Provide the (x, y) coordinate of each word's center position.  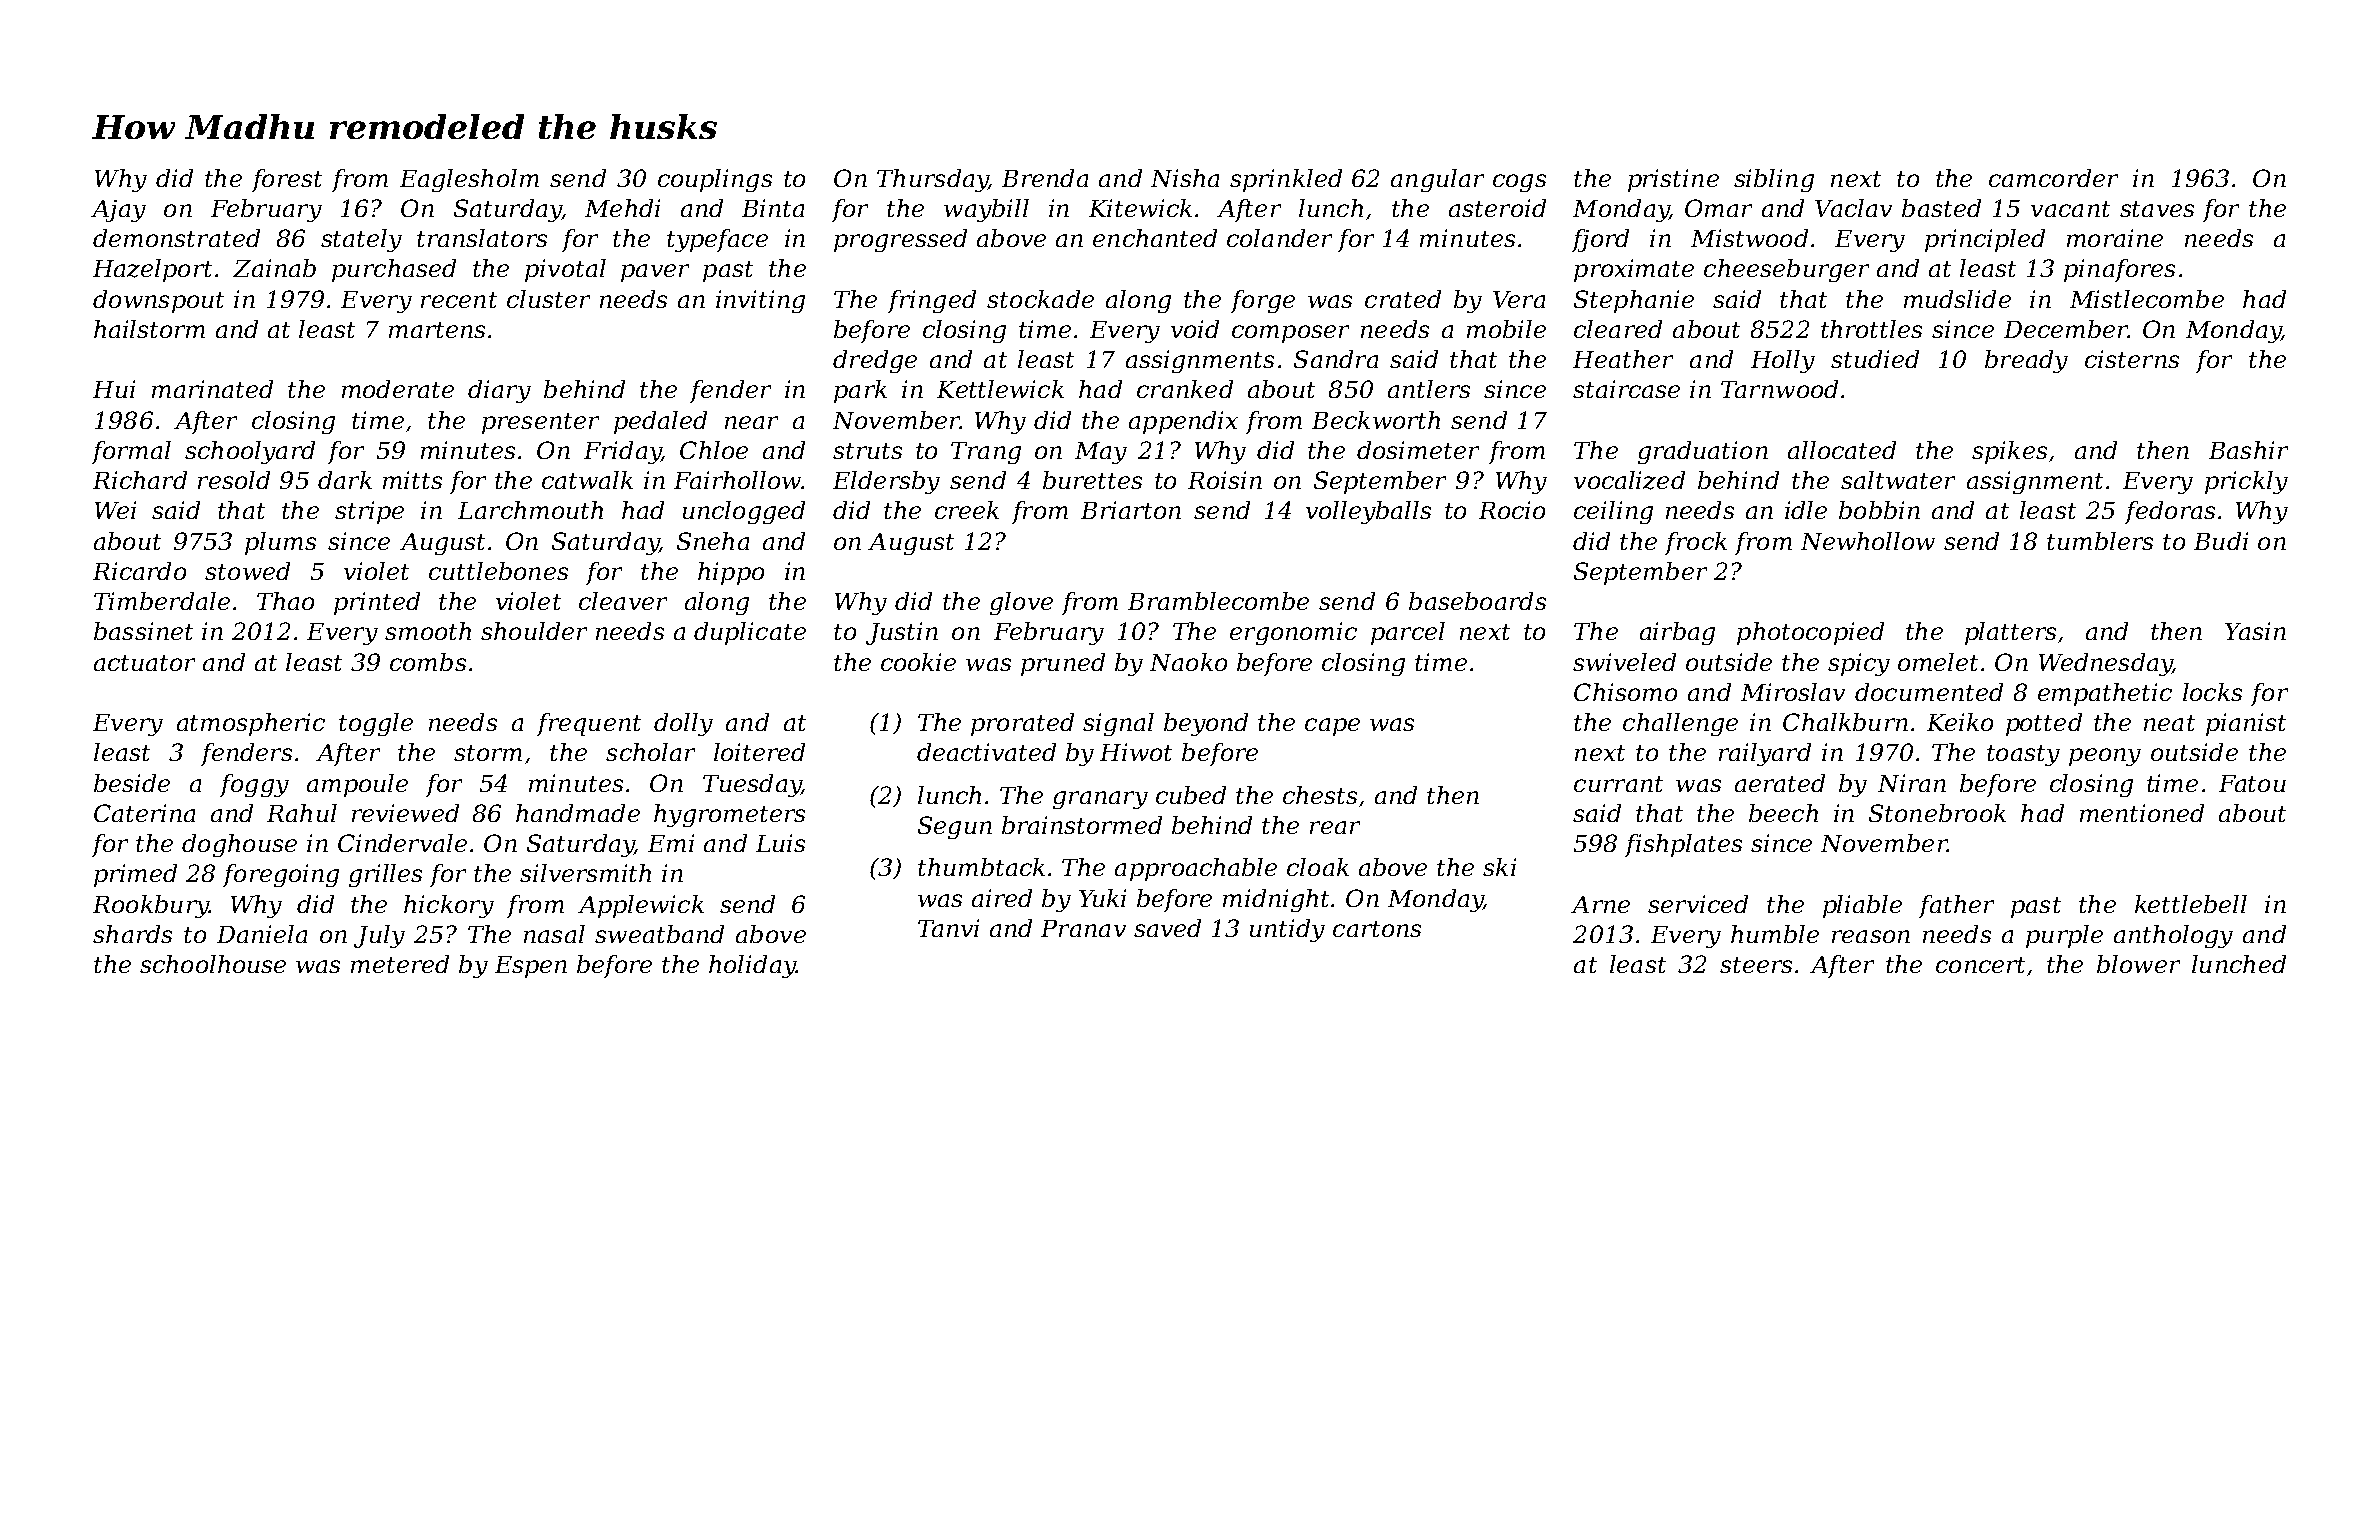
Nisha (1185, 178)
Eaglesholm (469, 180)
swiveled (1624, 662)
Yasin (2255, 631)
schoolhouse (213, 964)
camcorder (2053, 178)
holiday (752, 966)
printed (377, 603)
